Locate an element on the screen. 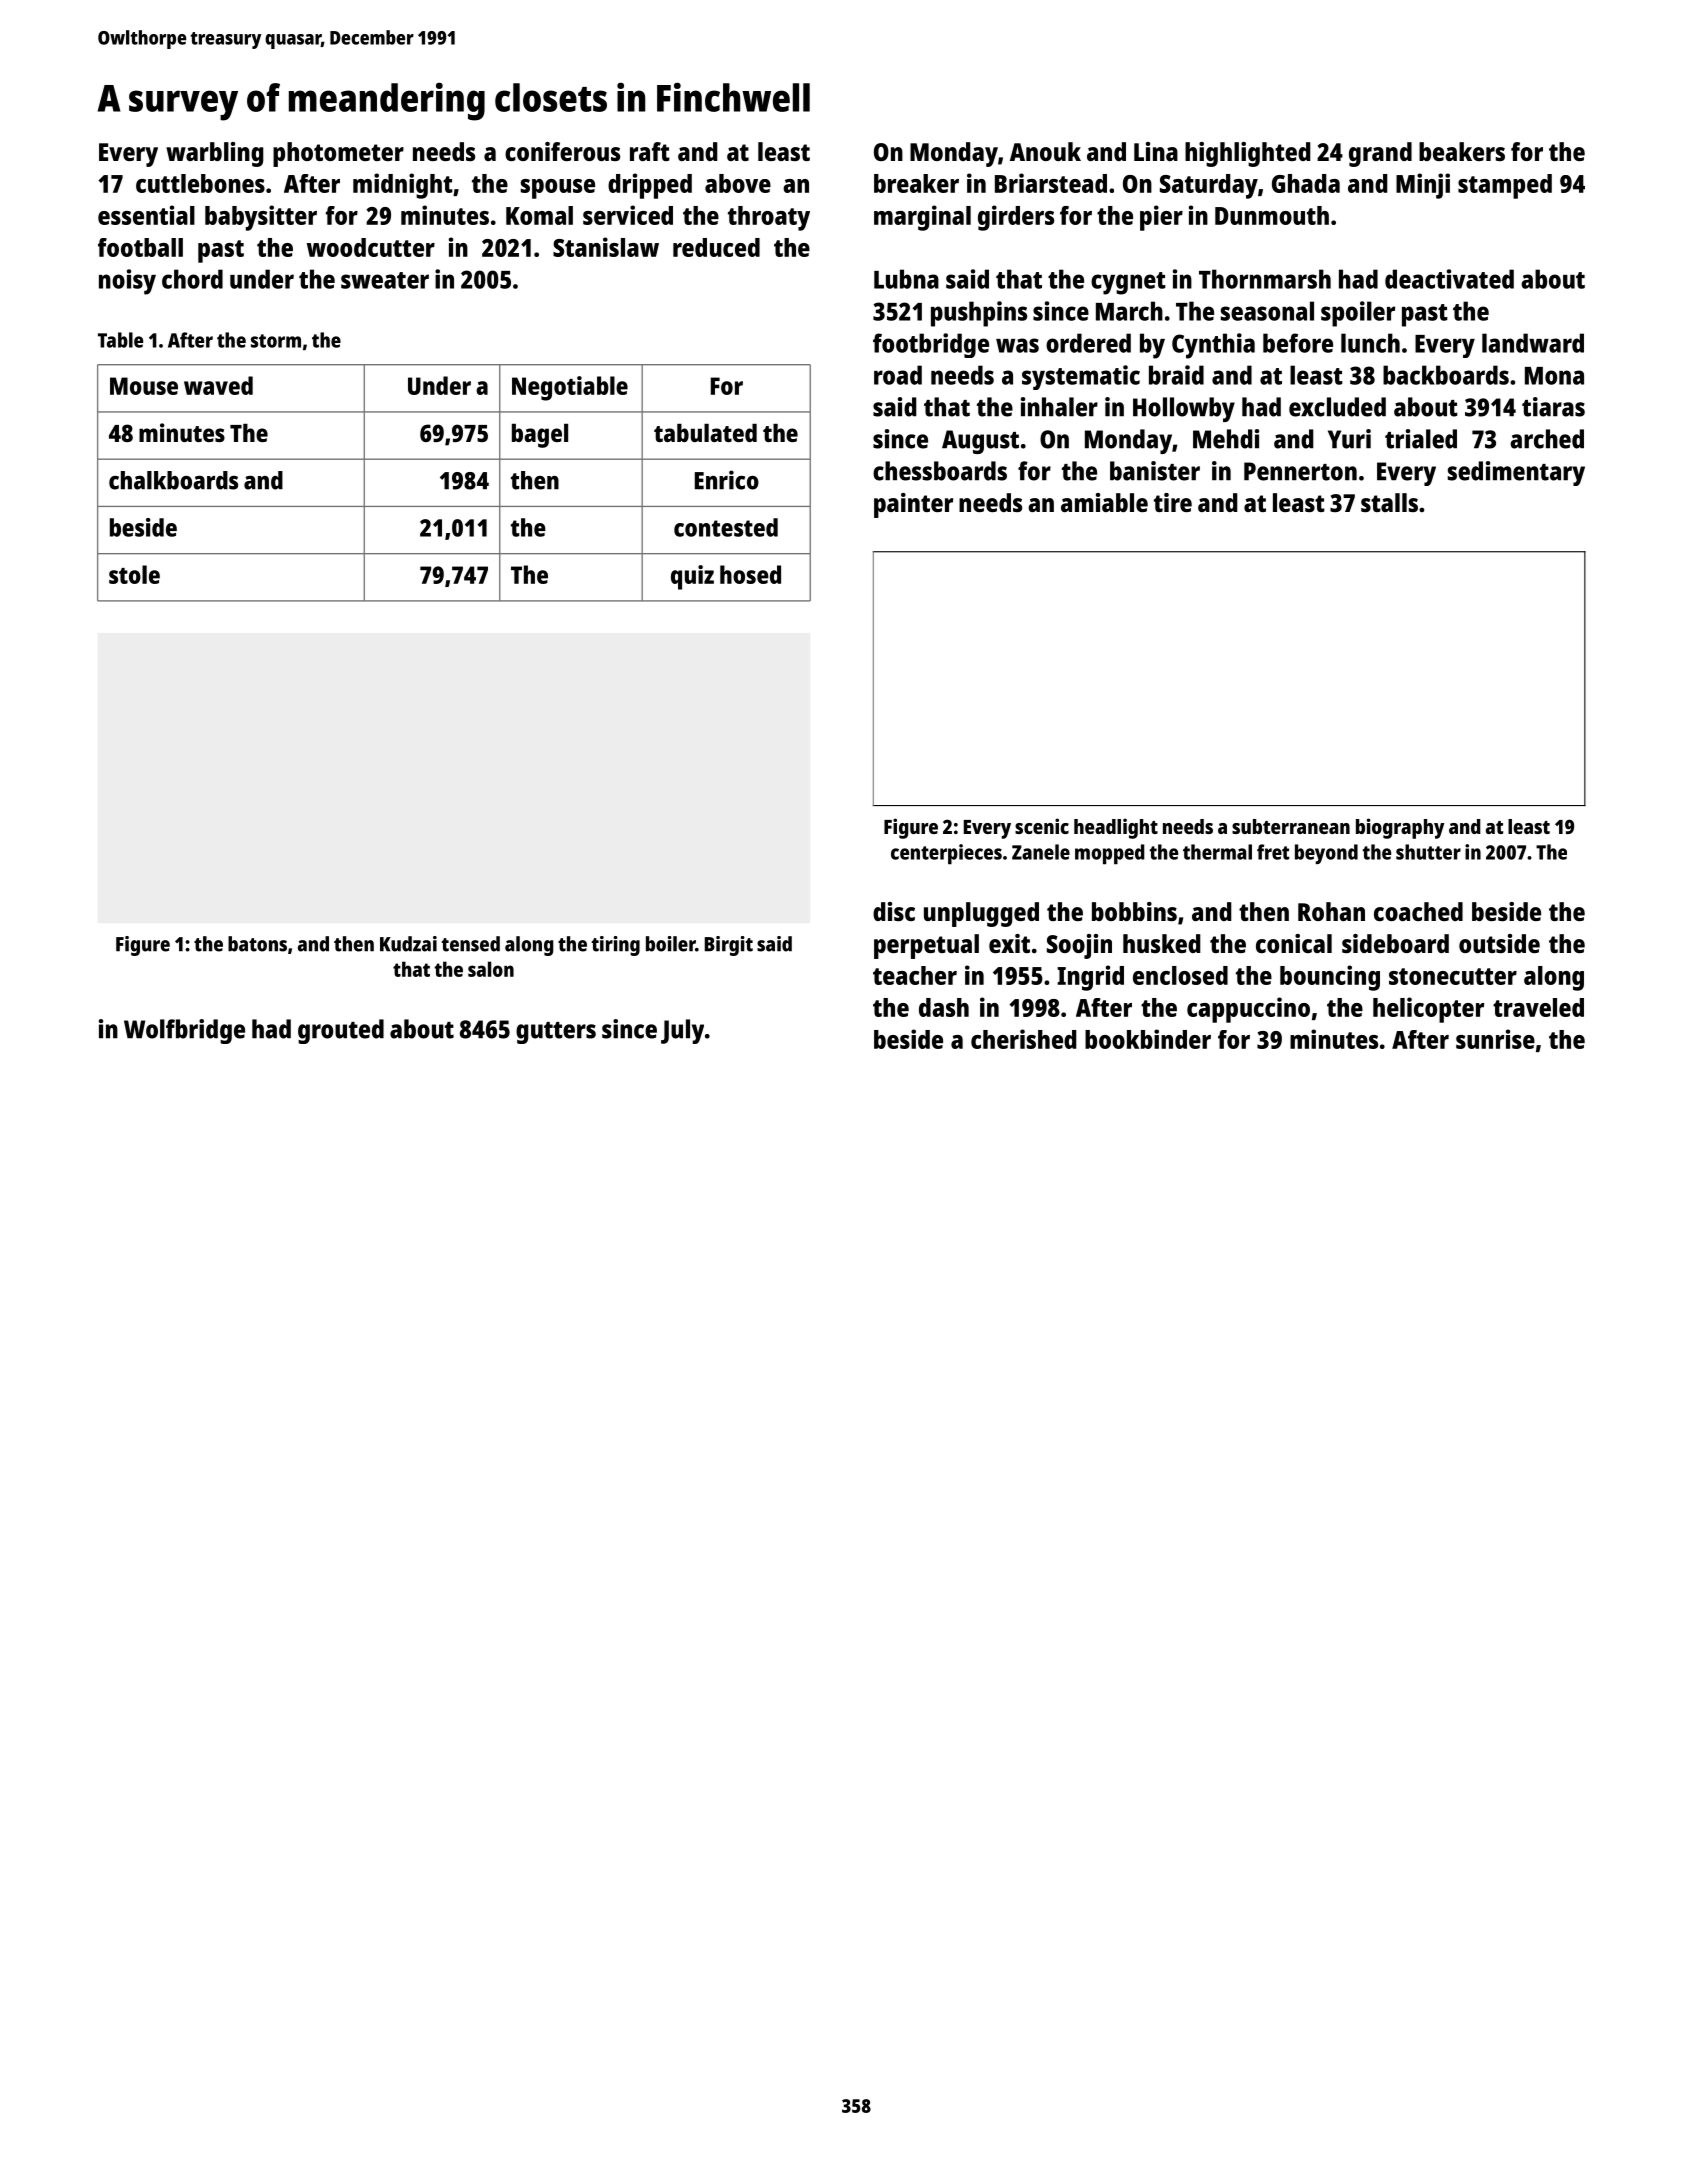 This screenshot has height=2178, width=1683. cherished is located at coordinates (1024, 1039).
